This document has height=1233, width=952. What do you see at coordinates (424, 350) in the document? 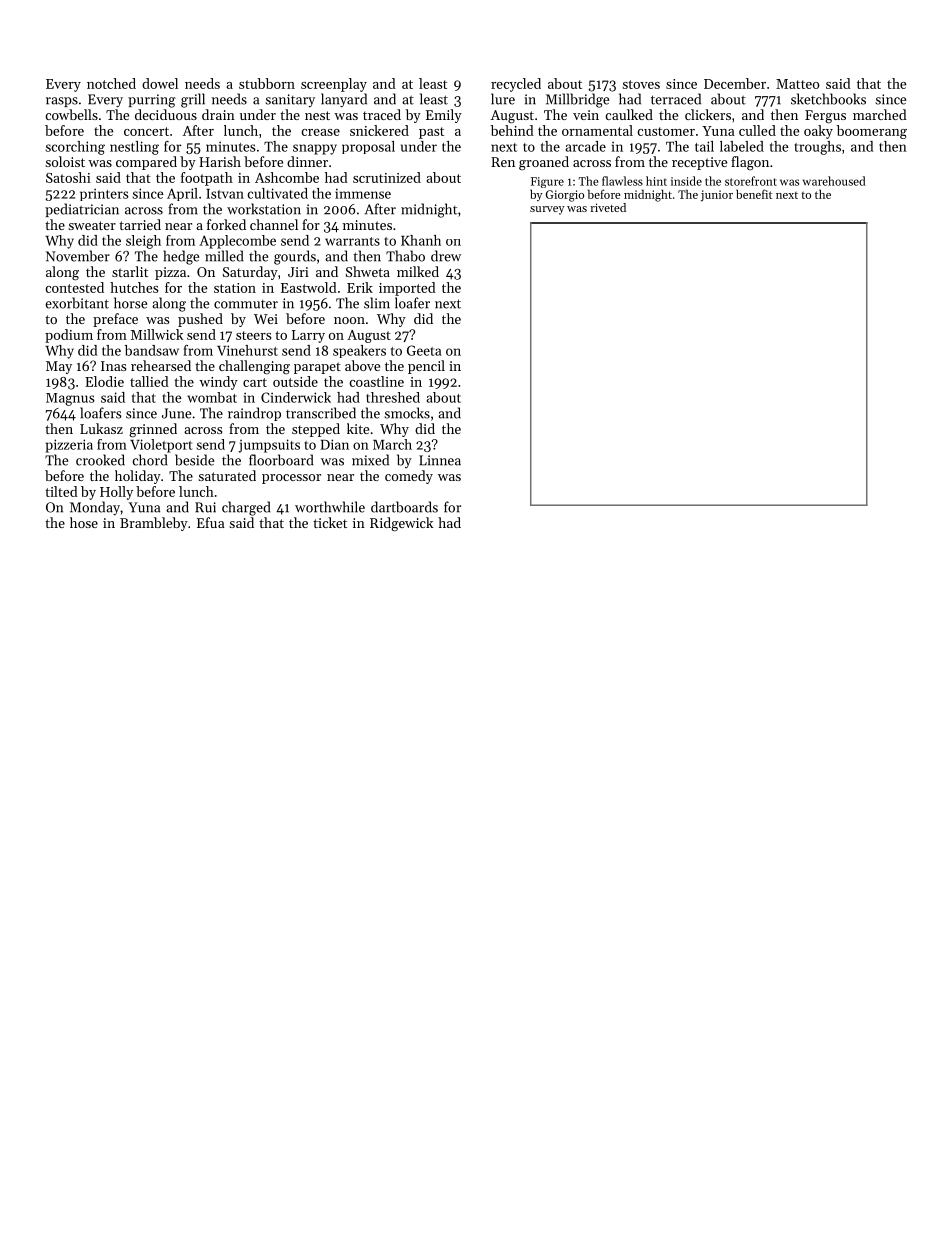
I see `Geeta` at bounding box center [424, 350].
